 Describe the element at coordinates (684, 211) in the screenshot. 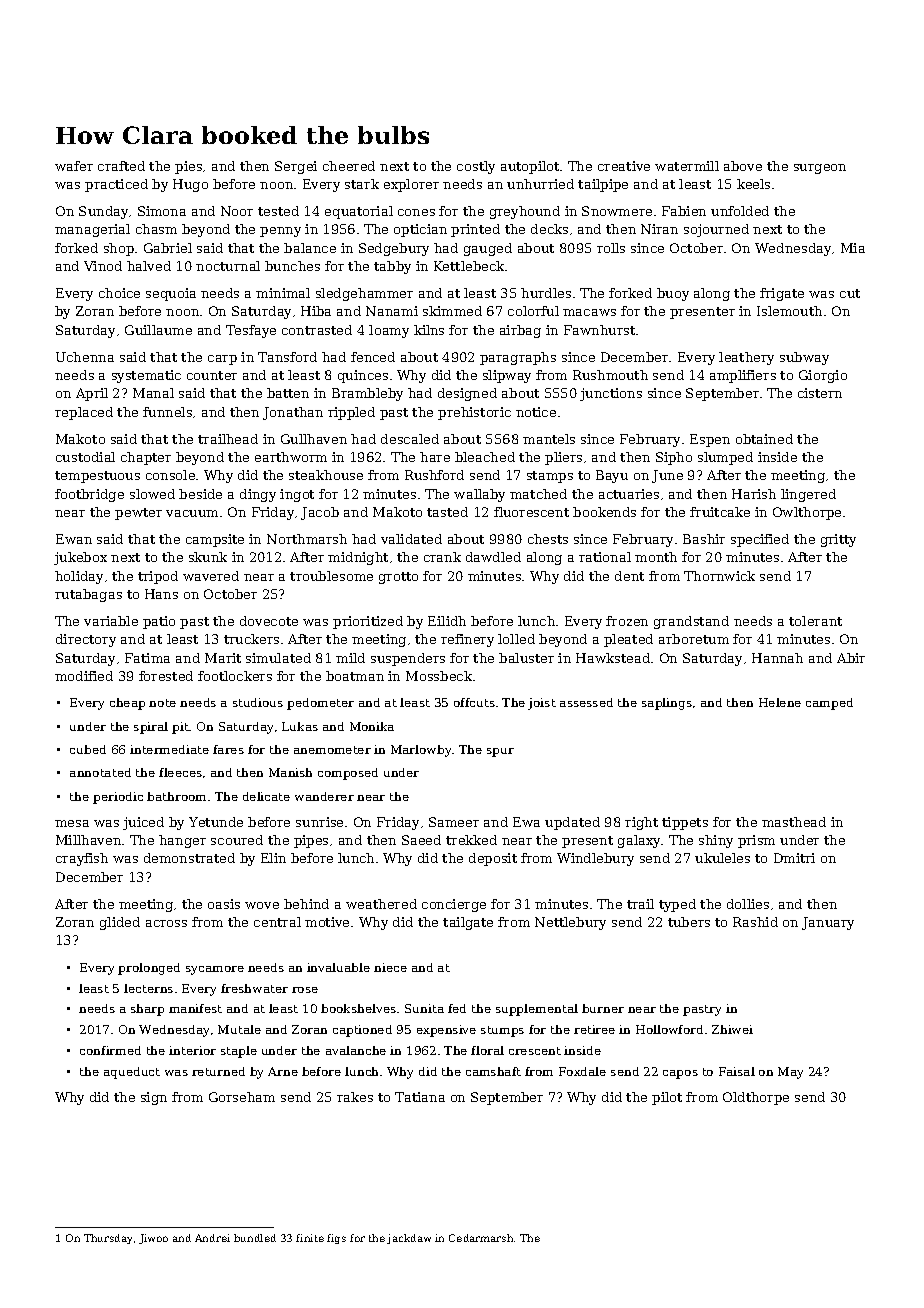

I see `Fabien` at that location.
